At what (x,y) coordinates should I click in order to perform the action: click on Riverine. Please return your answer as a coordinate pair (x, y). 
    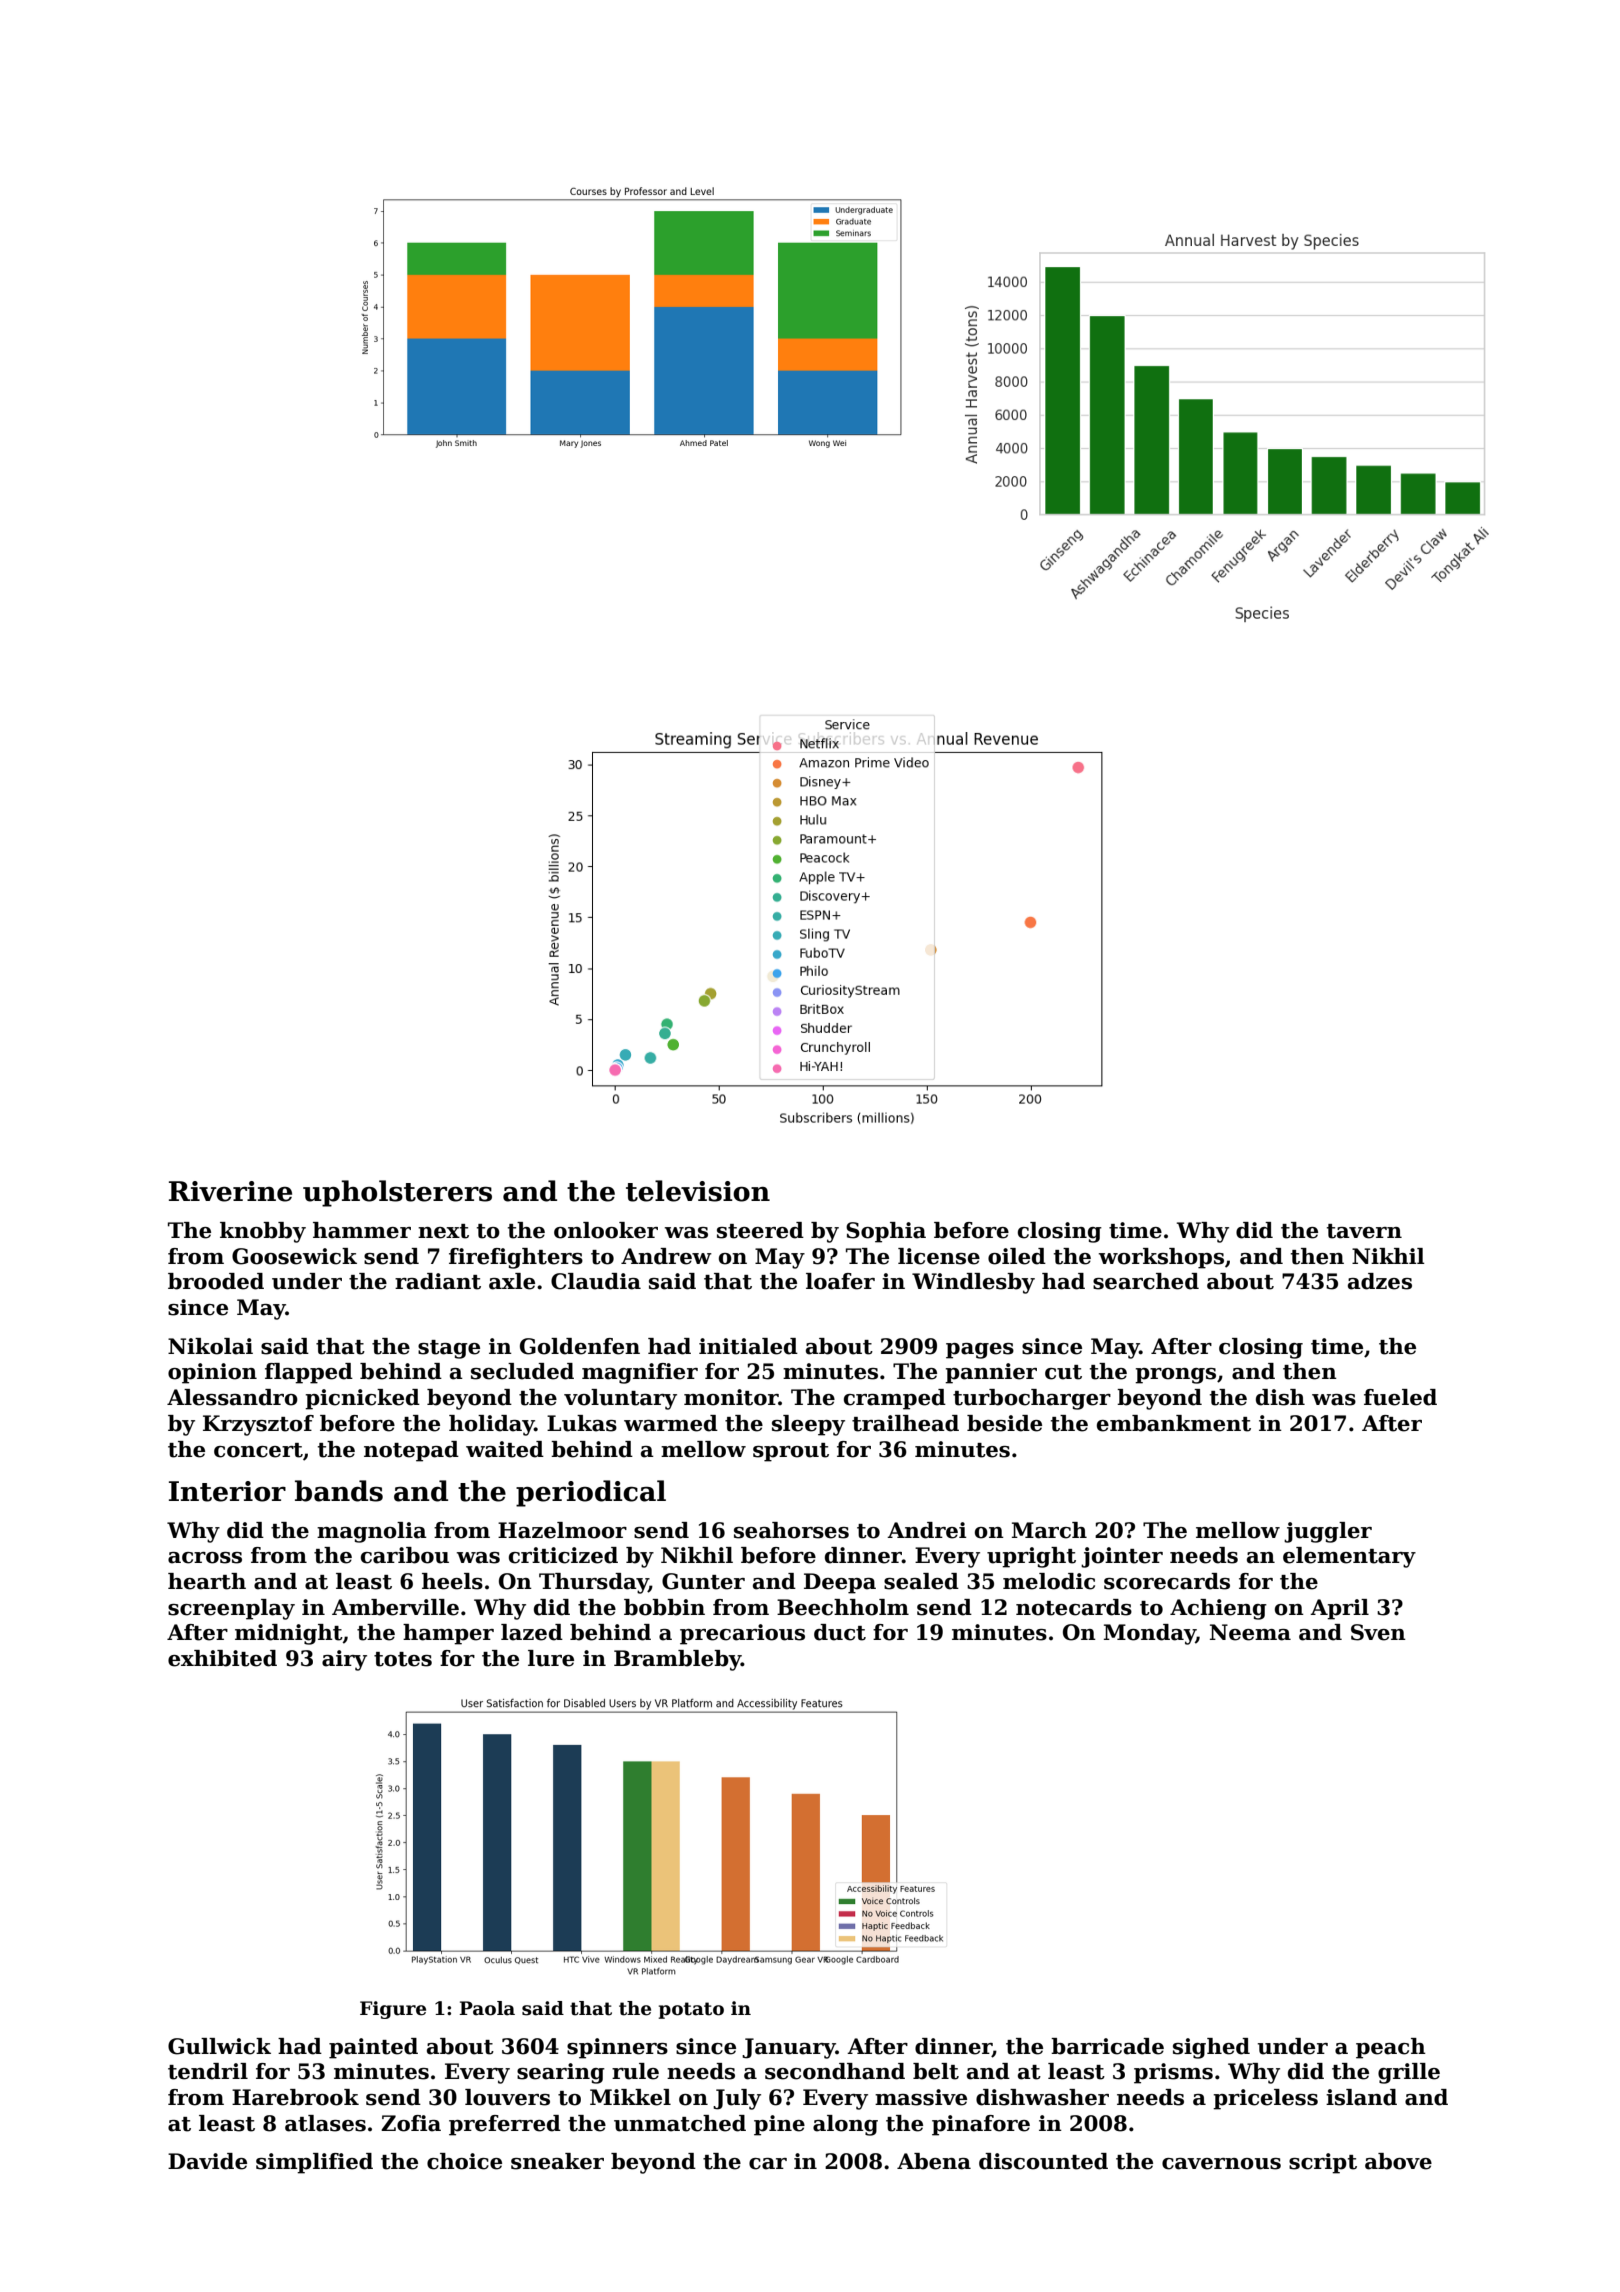
    Looking at the image, I should click on (230, 1191).
